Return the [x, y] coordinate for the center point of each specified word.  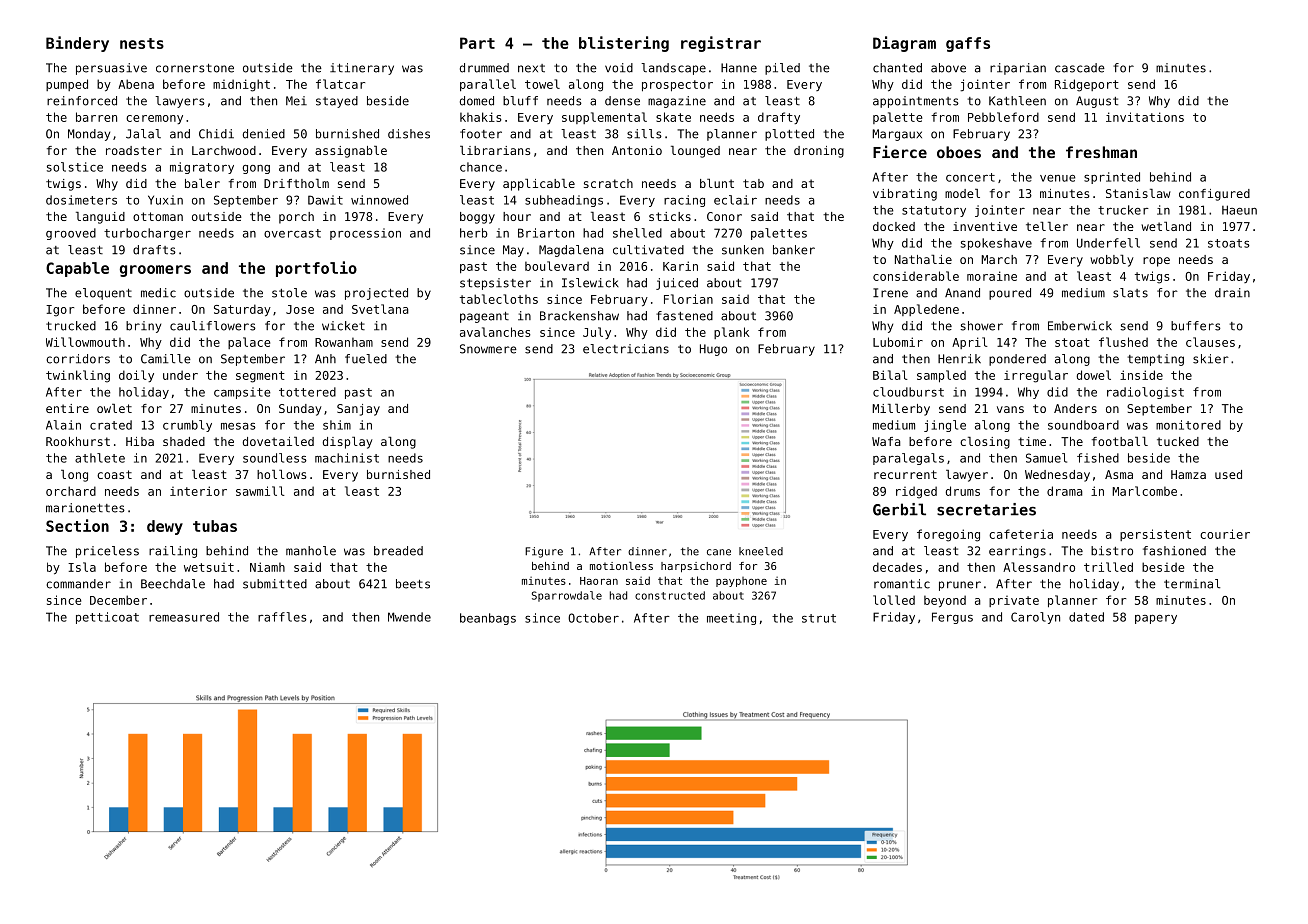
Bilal [890, 375]
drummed [484, 68]
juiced [677, 284]
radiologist [1145, 393]
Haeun [1239, 210]
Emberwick [1080, 326]
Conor [724, 216]
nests [142, 43]
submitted [275, 584]
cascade [1080, 68]
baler [202, 183]
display [348, 443]
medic [158, 293]
